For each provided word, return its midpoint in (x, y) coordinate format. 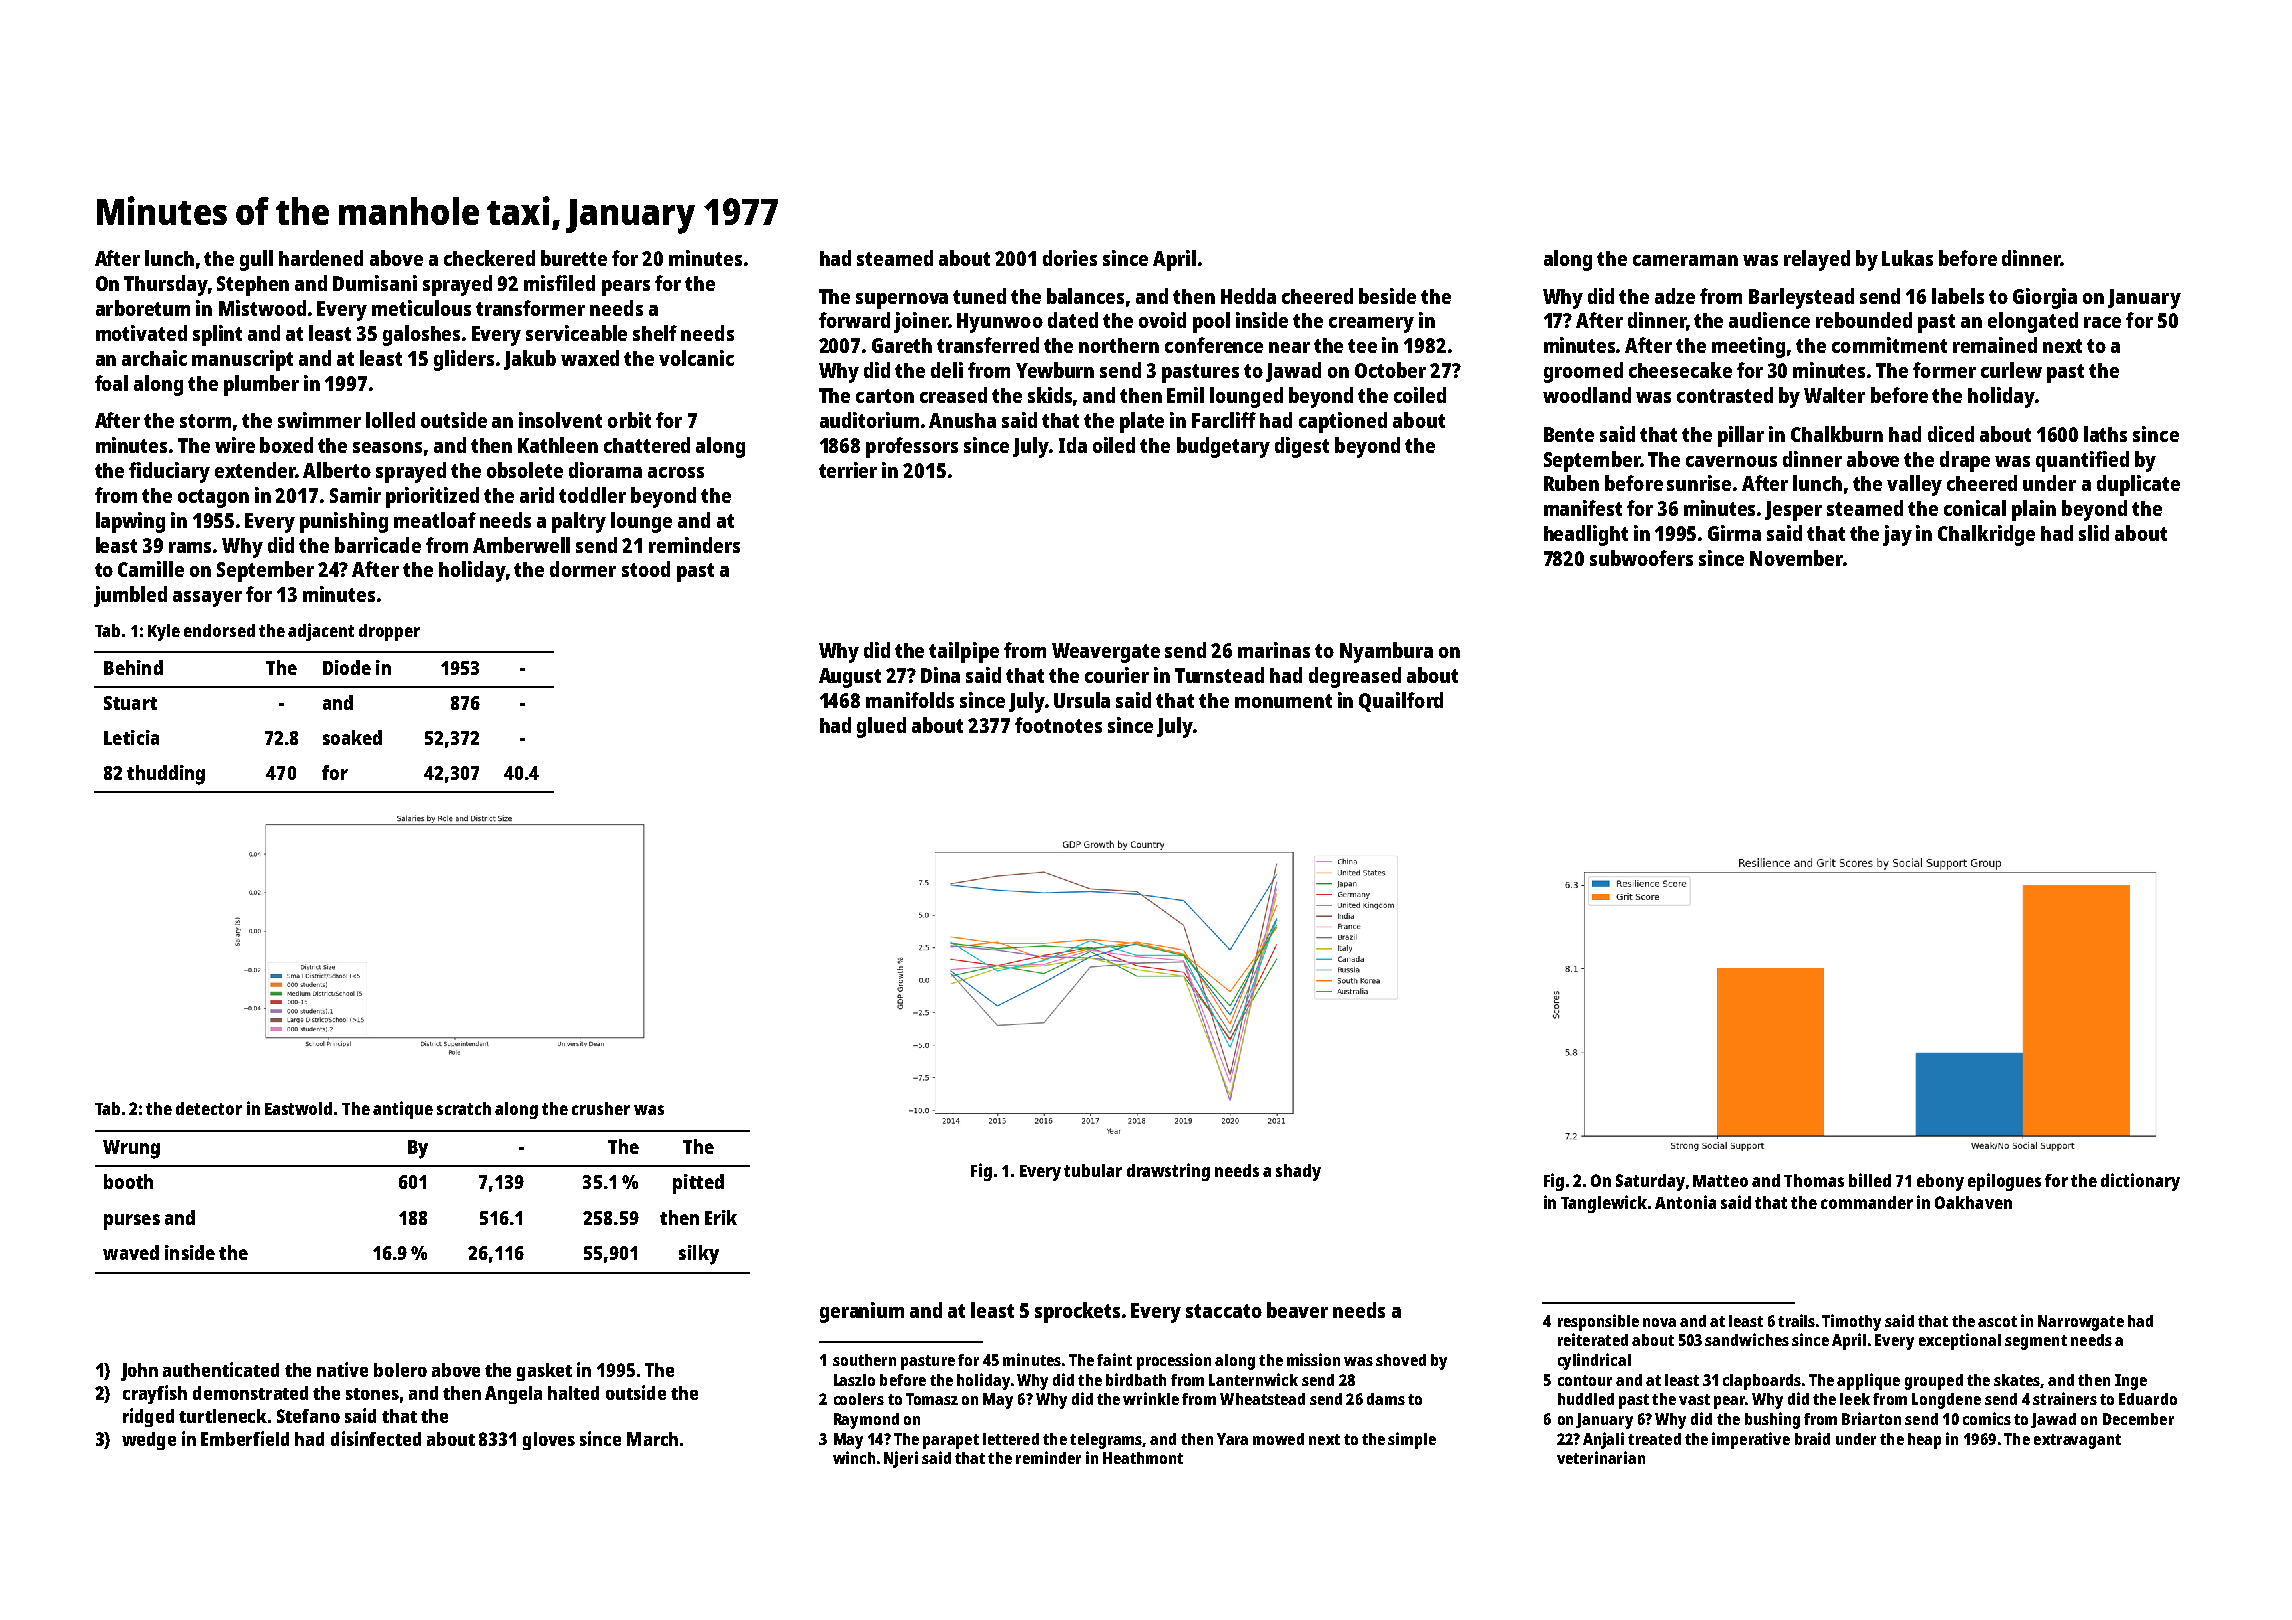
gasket (544, 1372)
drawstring (1168, 1172)
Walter (1834, 395)
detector (209, 1108)
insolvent (560, 420)
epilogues (2004, 1182)
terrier (848, 470)
